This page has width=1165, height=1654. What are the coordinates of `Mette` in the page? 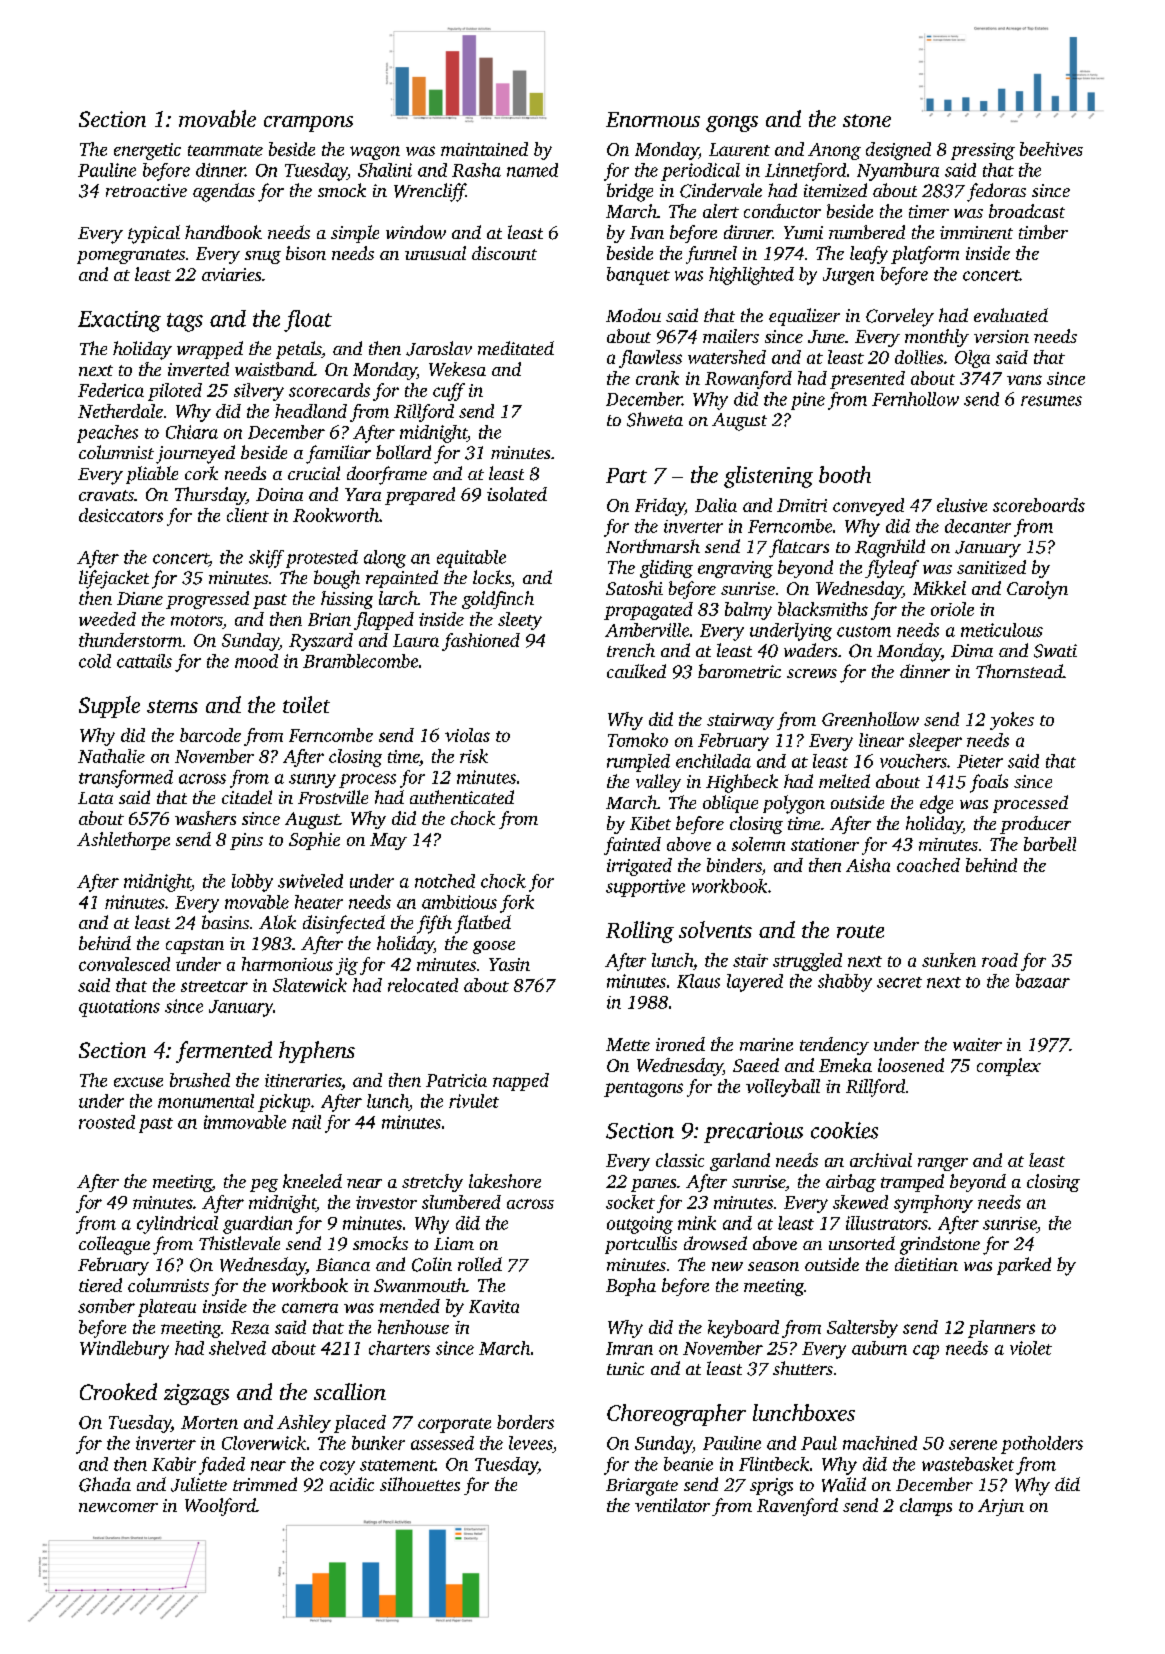 It's located at (628, 1044).
